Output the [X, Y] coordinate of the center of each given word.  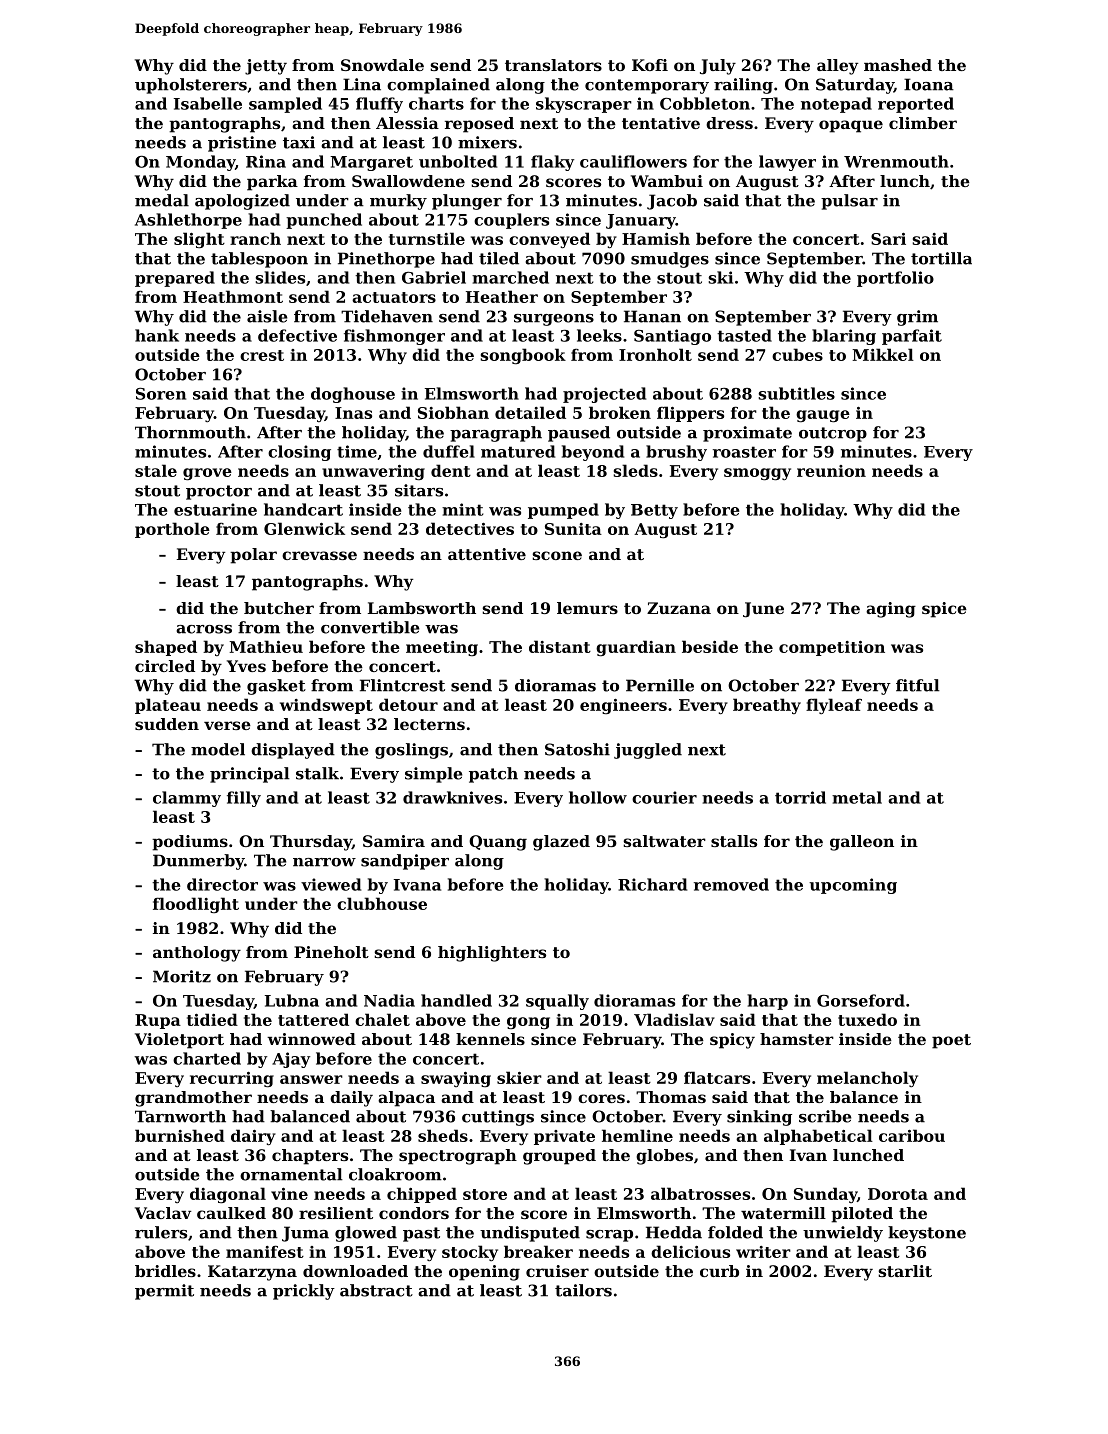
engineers [623, 706]
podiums [190, 843]
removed [731, 884]
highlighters [492, 954]
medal [162, 200]
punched [324, 221]
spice [944, 610]
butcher [279, 608]
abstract [376, 1290]
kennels [490, 1039]
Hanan [652, 316]
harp [767, 1002]
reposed [479, 125]
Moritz [182, 976]
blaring [844, 337]
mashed [898, 65]
